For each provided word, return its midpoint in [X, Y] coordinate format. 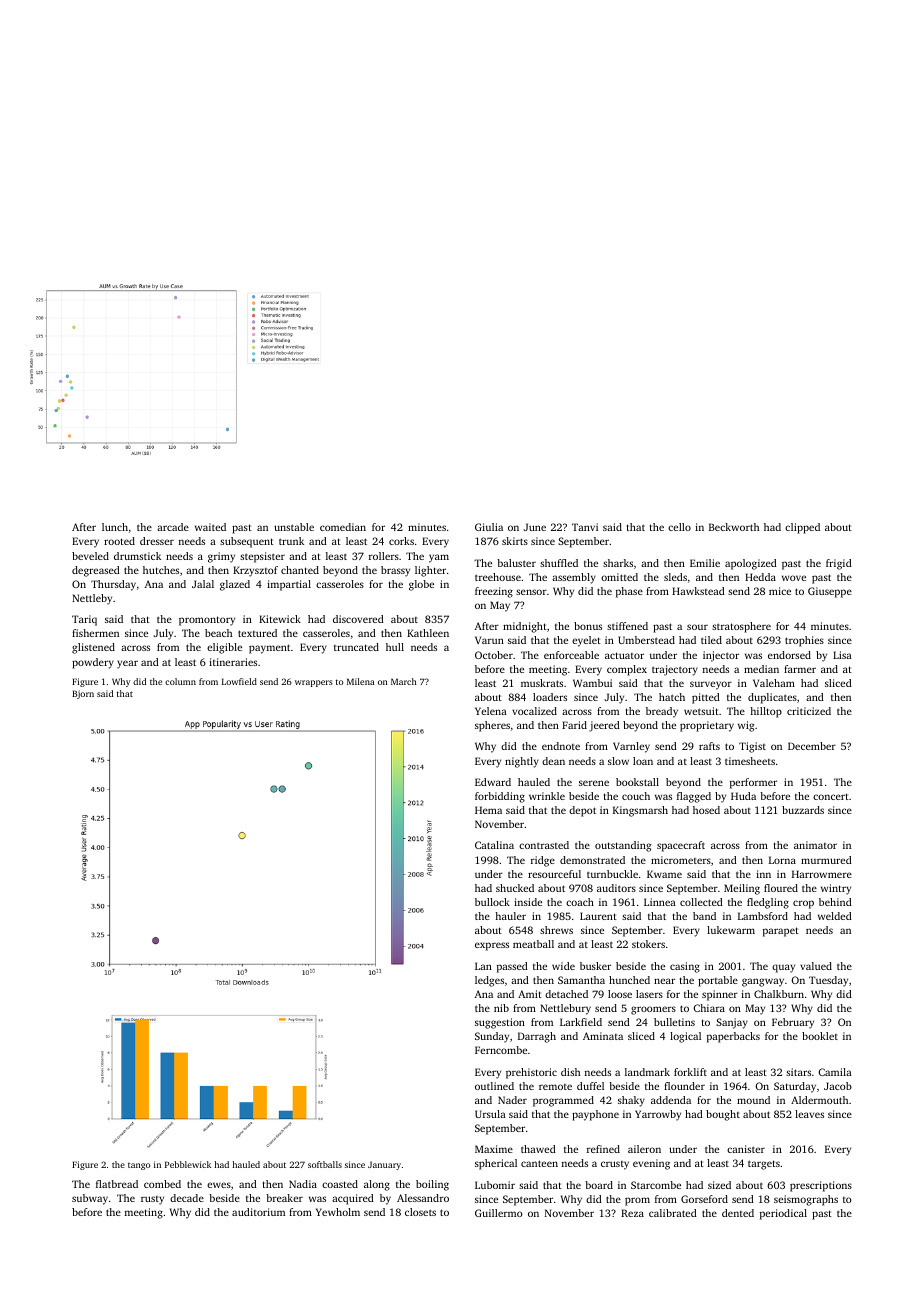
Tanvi [585, 527]
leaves [809, 1114]
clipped [802, 528]
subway [90, 1199]
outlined [494, 1086]
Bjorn [83, 694]
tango [139, 1166]
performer [753, 783]
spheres [492, 726]
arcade [173, 527]
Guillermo [499, 1213]
